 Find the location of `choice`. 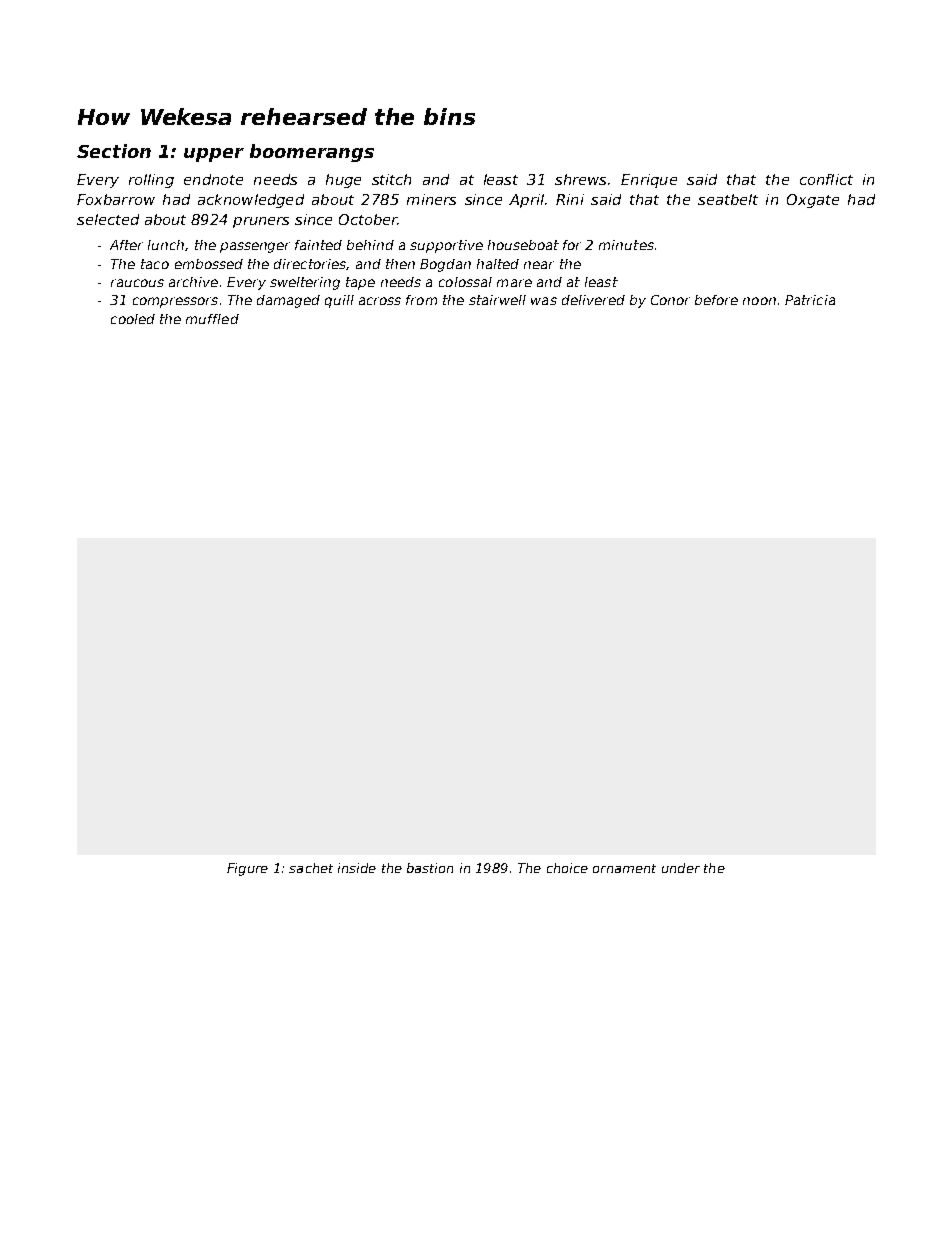

choice is located at coordinates (567, 868).
